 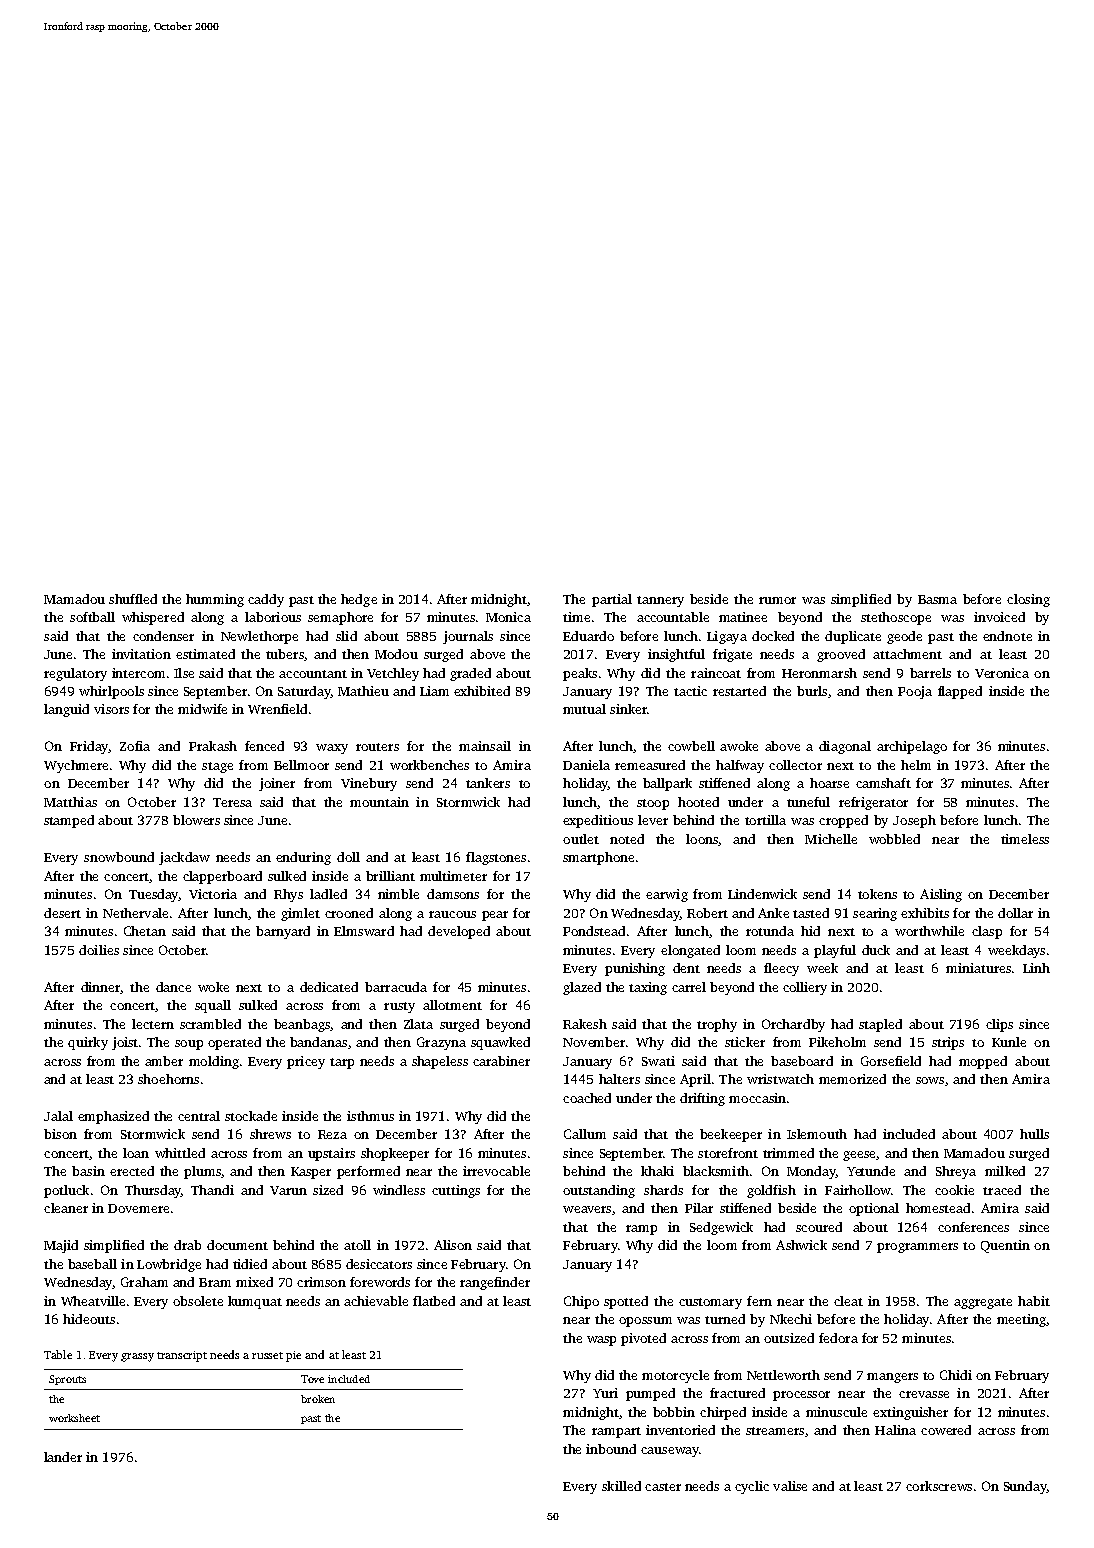 I want to click on desiccators, so click(x=379, y=1264).
